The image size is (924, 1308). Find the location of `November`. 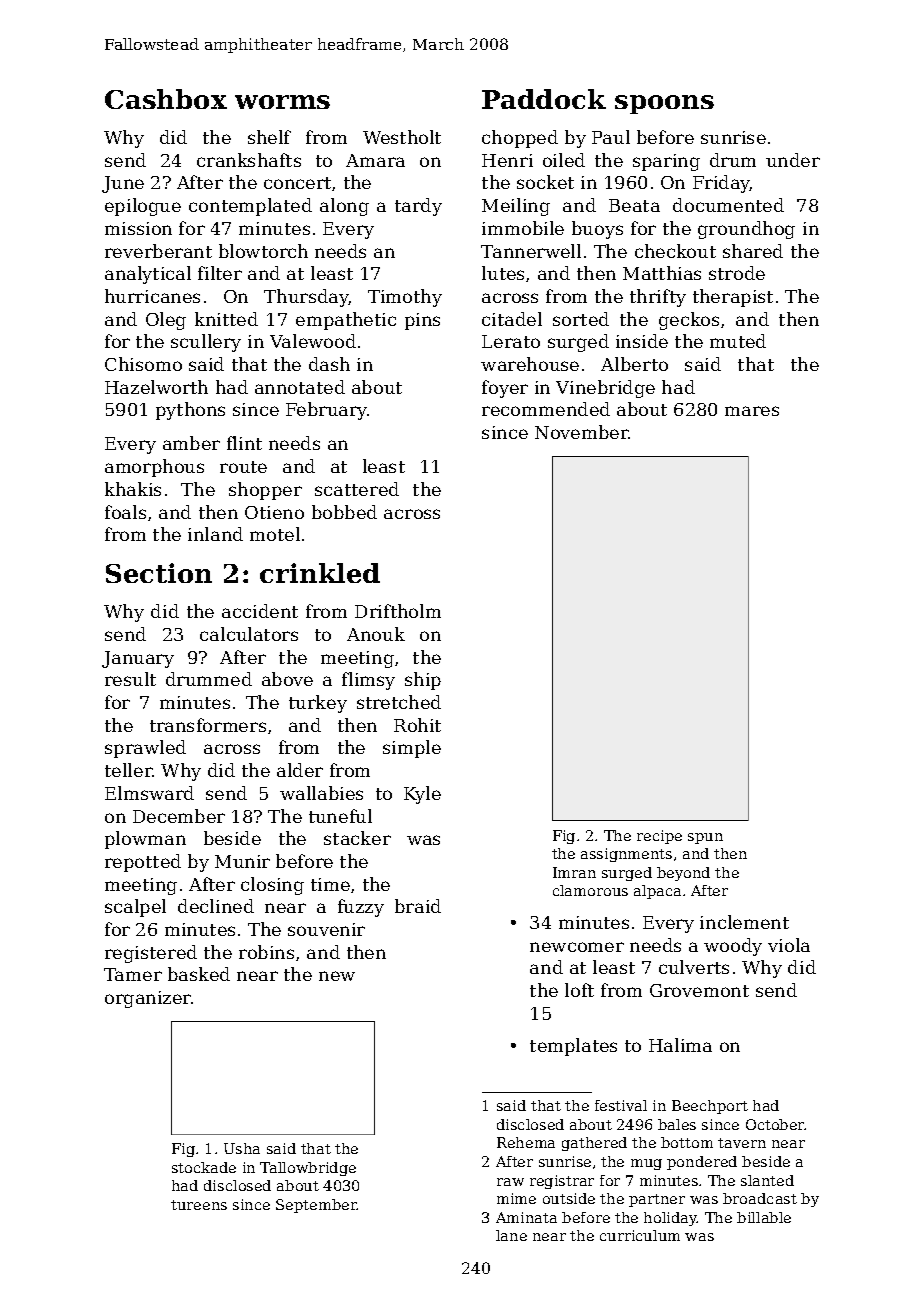

November is located at coordinates (582, 432).
